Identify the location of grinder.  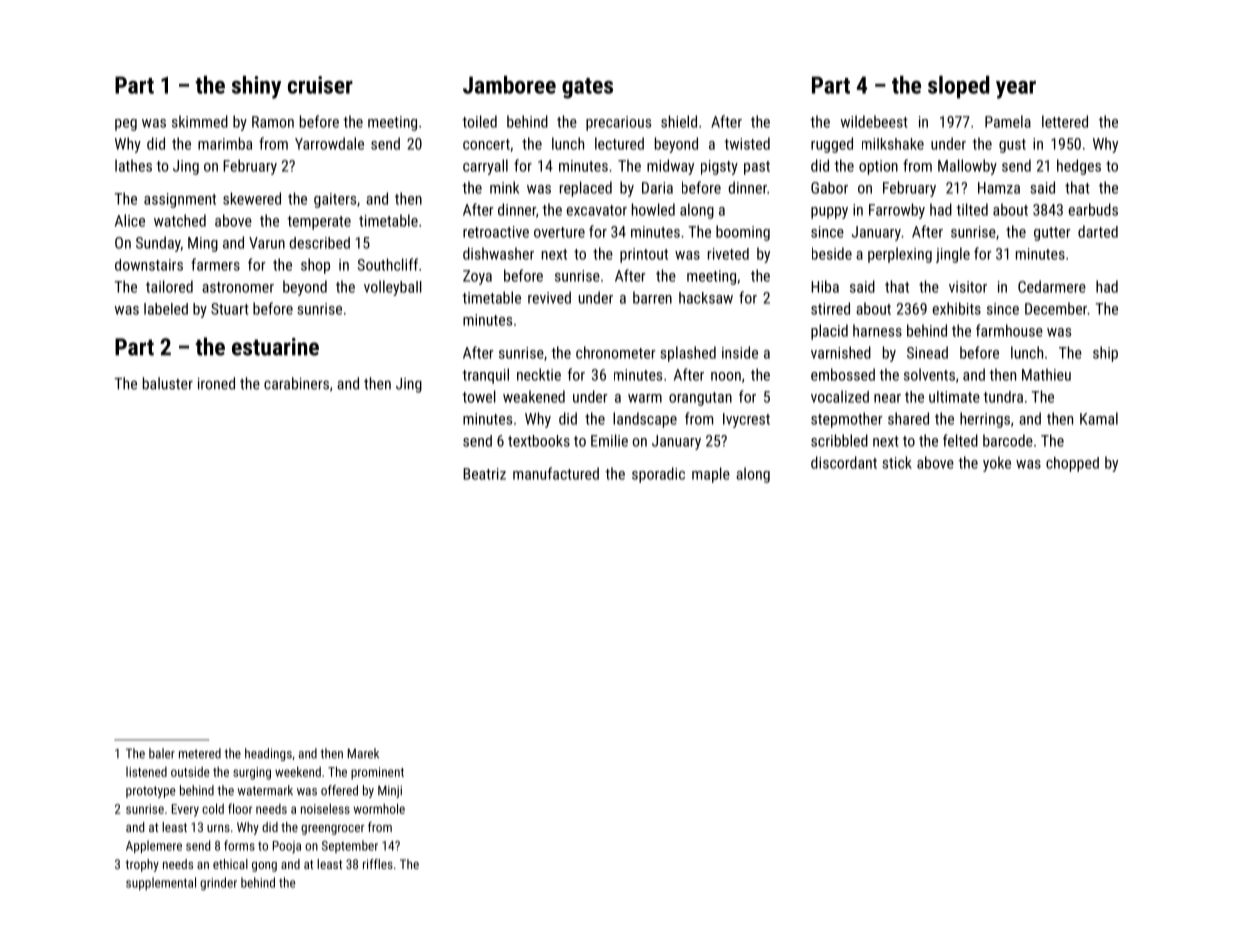
(218, 884).
